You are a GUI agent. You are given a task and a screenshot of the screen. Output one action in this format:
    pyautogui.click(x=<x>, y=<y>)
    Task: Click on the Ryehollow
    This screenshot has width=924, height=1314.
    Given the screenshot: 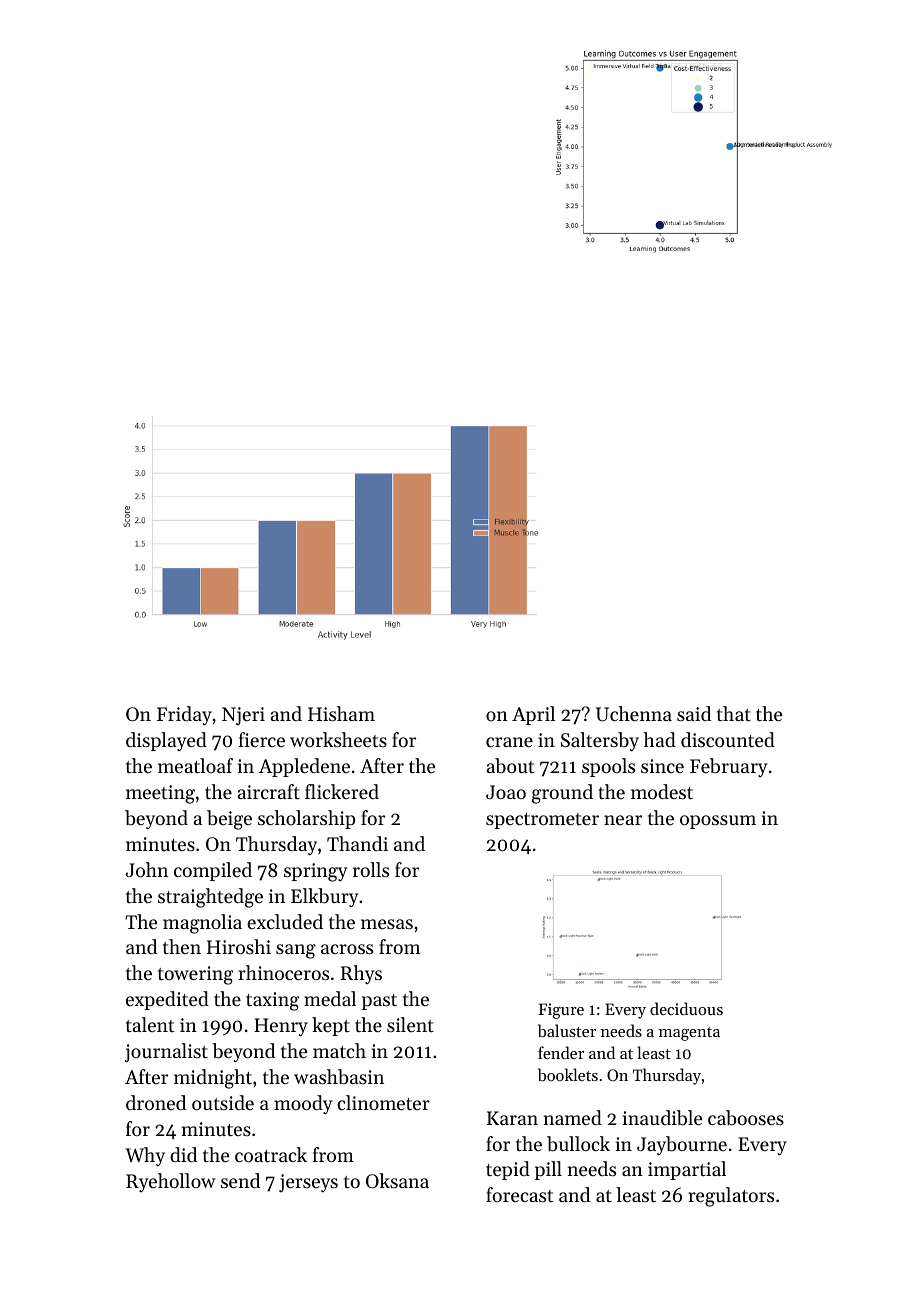 What is the action you would take?
    pyautogui.click(x=170, y=1182)
